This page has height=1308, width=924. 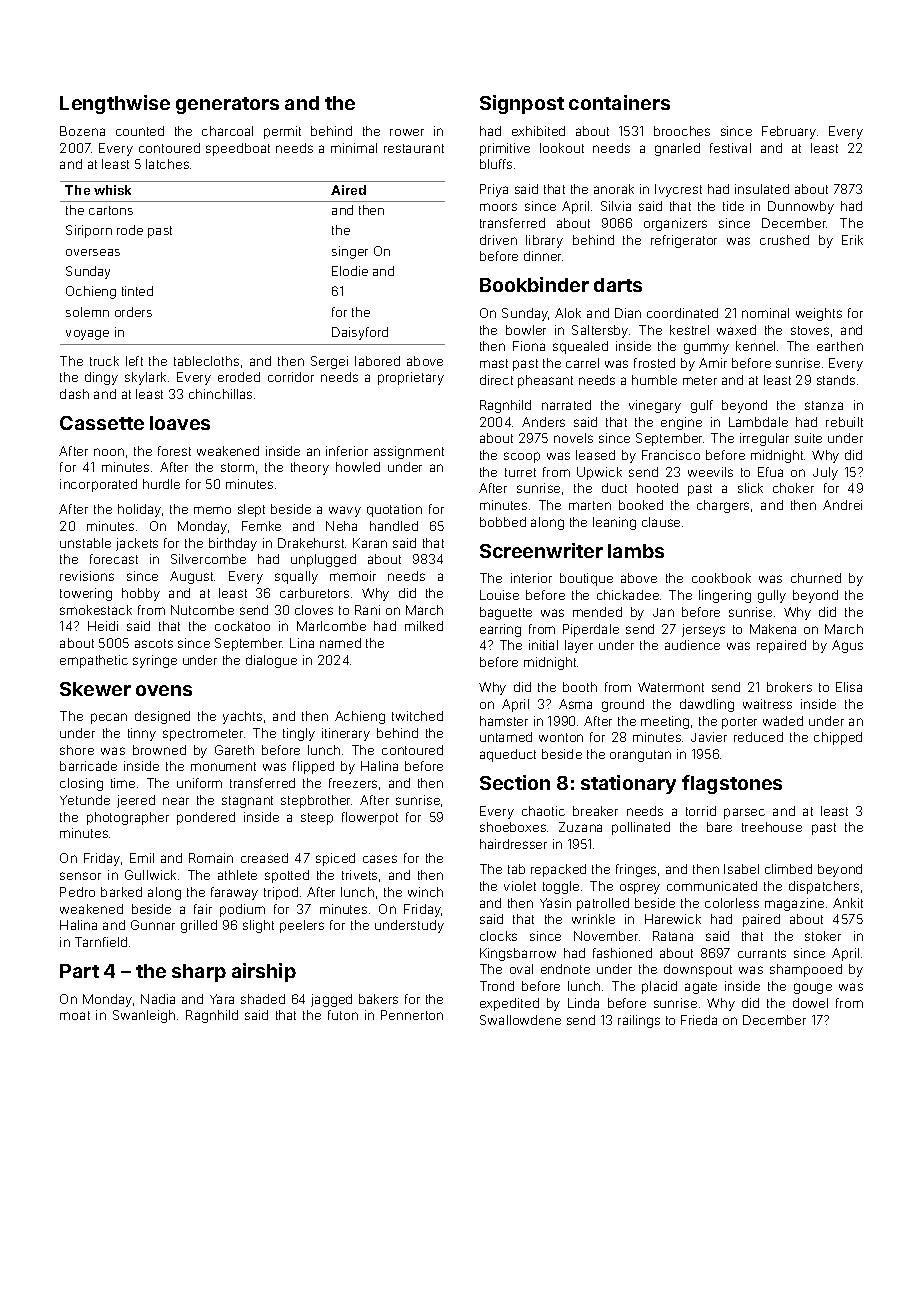 I want to click on Lengthwise, so click(x=115, y=104).
